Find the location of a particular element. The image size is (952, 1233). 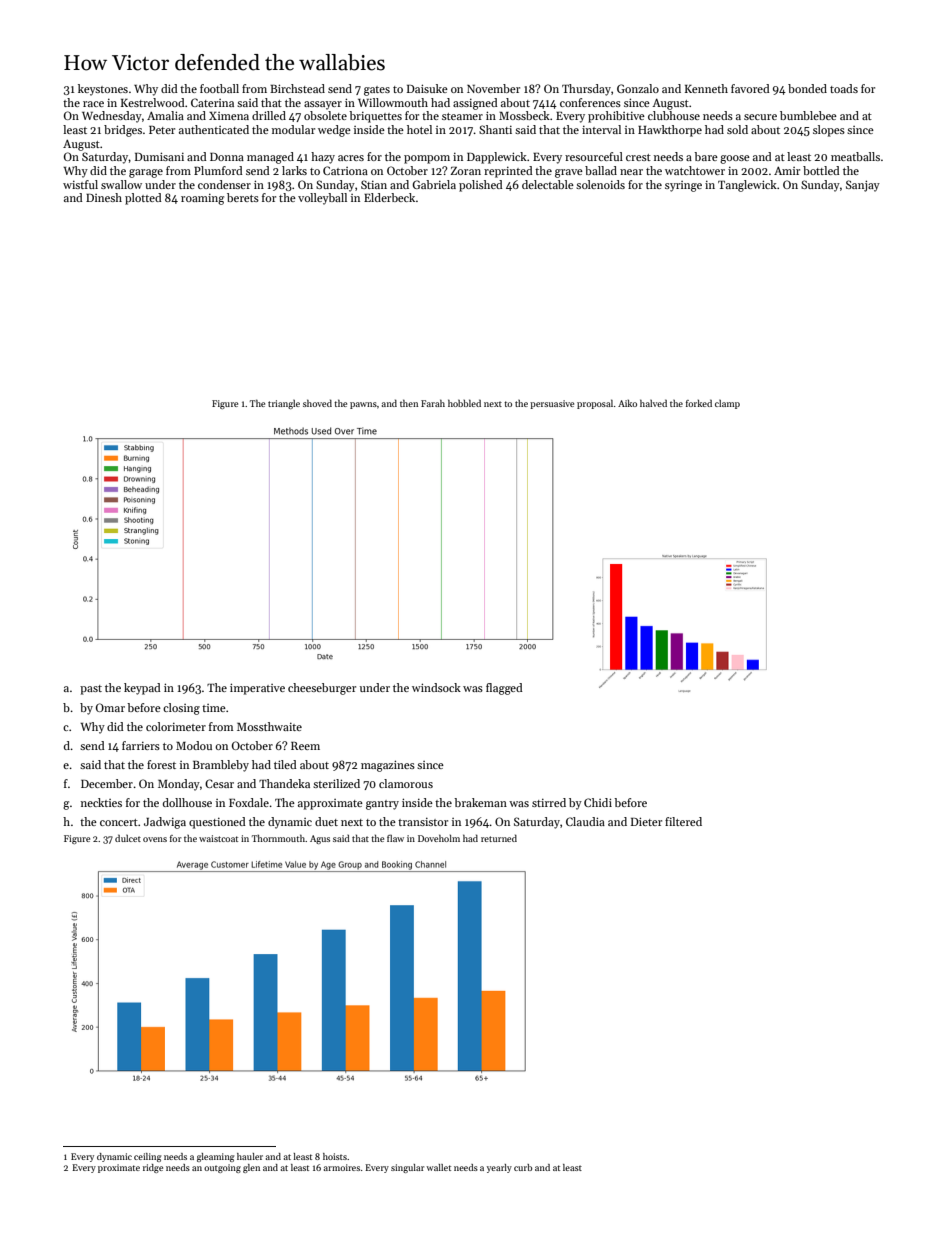

clamp is located at coordinates (727, 404).
